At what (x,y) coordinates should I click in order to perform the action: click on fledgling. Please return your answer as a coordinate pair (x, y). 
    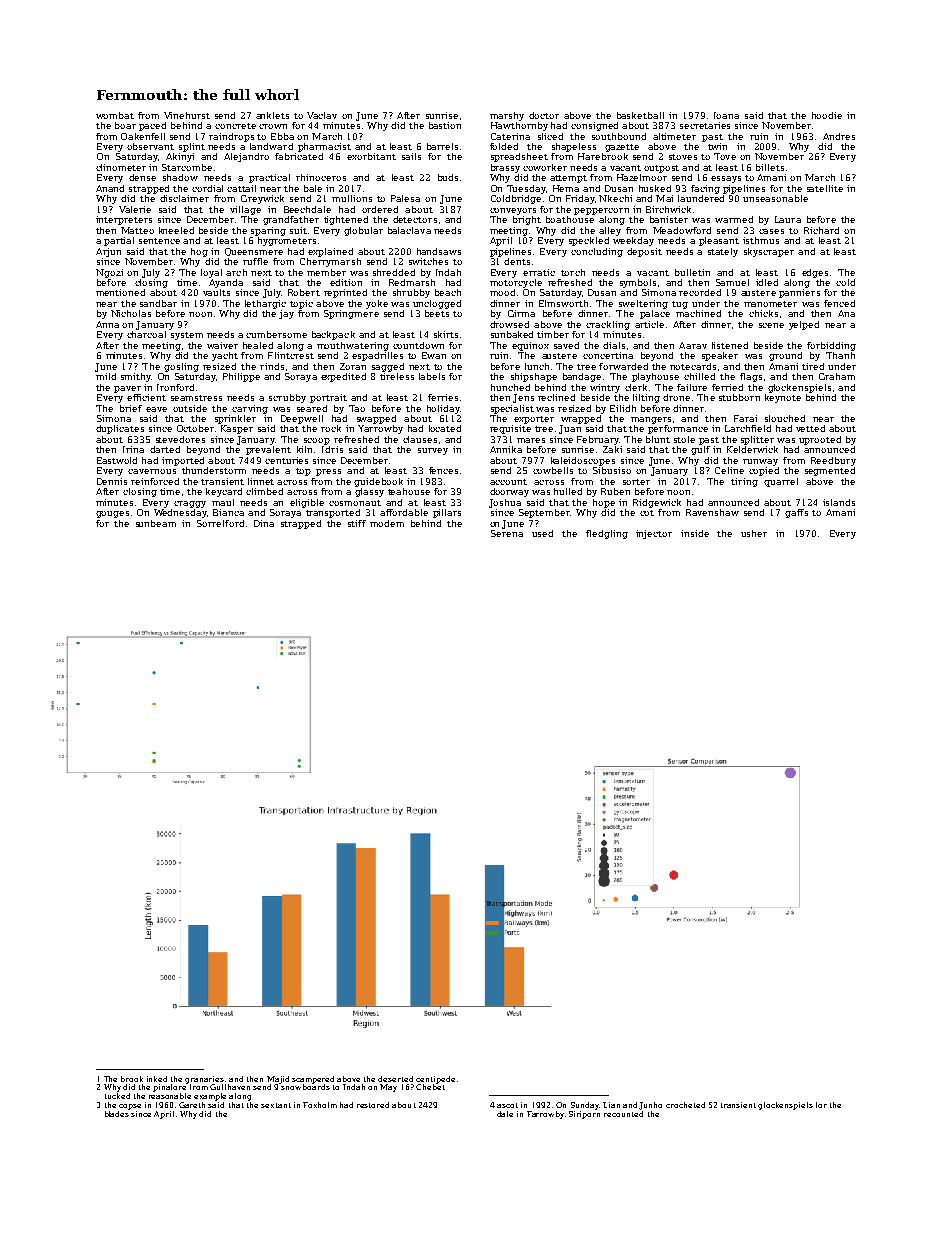
    Looking at the image, I should click on (607, 534).
